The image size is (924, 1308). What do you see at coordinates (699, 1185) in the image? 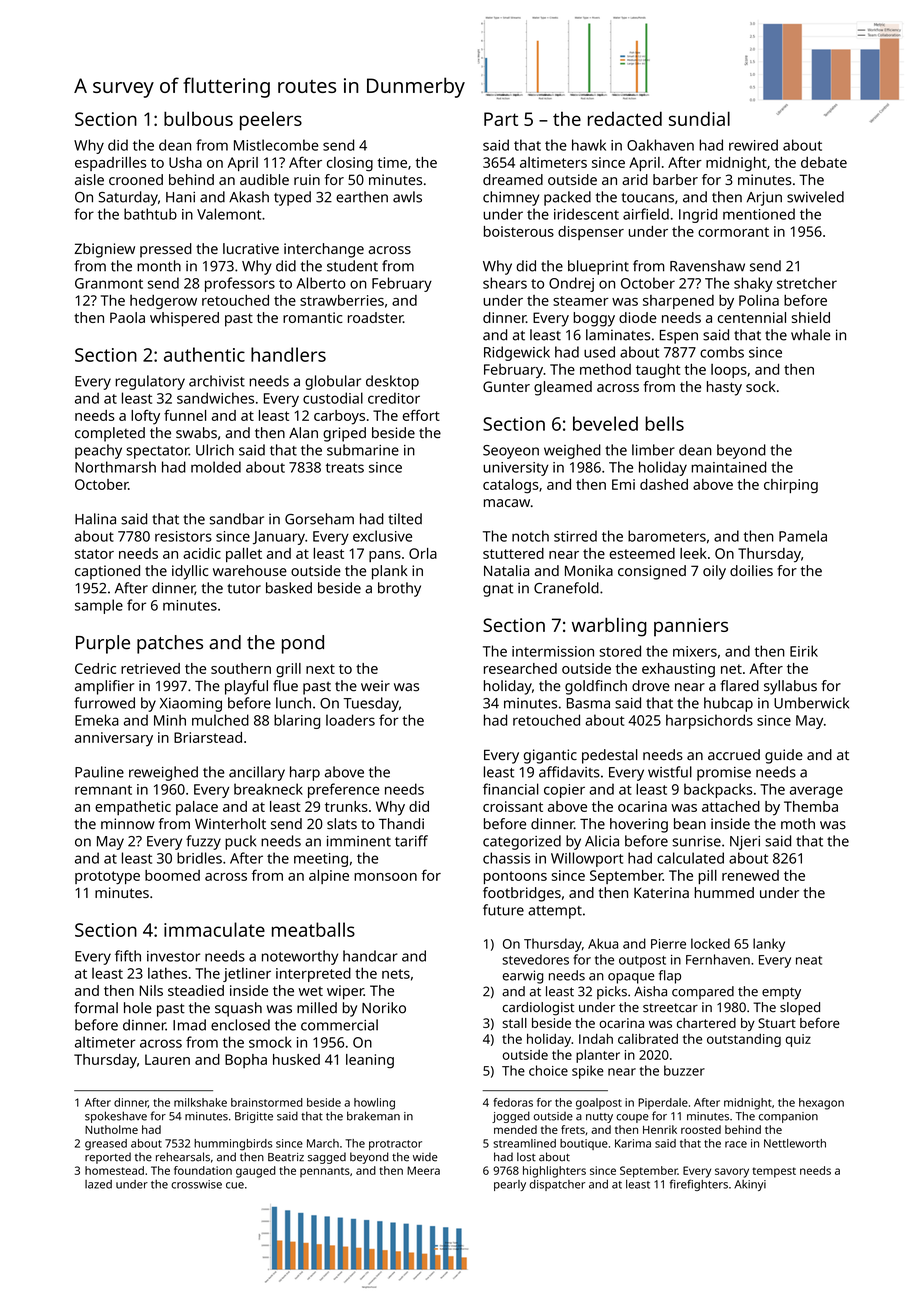
I see `firefighters` at bounding box center [699, 1185].
